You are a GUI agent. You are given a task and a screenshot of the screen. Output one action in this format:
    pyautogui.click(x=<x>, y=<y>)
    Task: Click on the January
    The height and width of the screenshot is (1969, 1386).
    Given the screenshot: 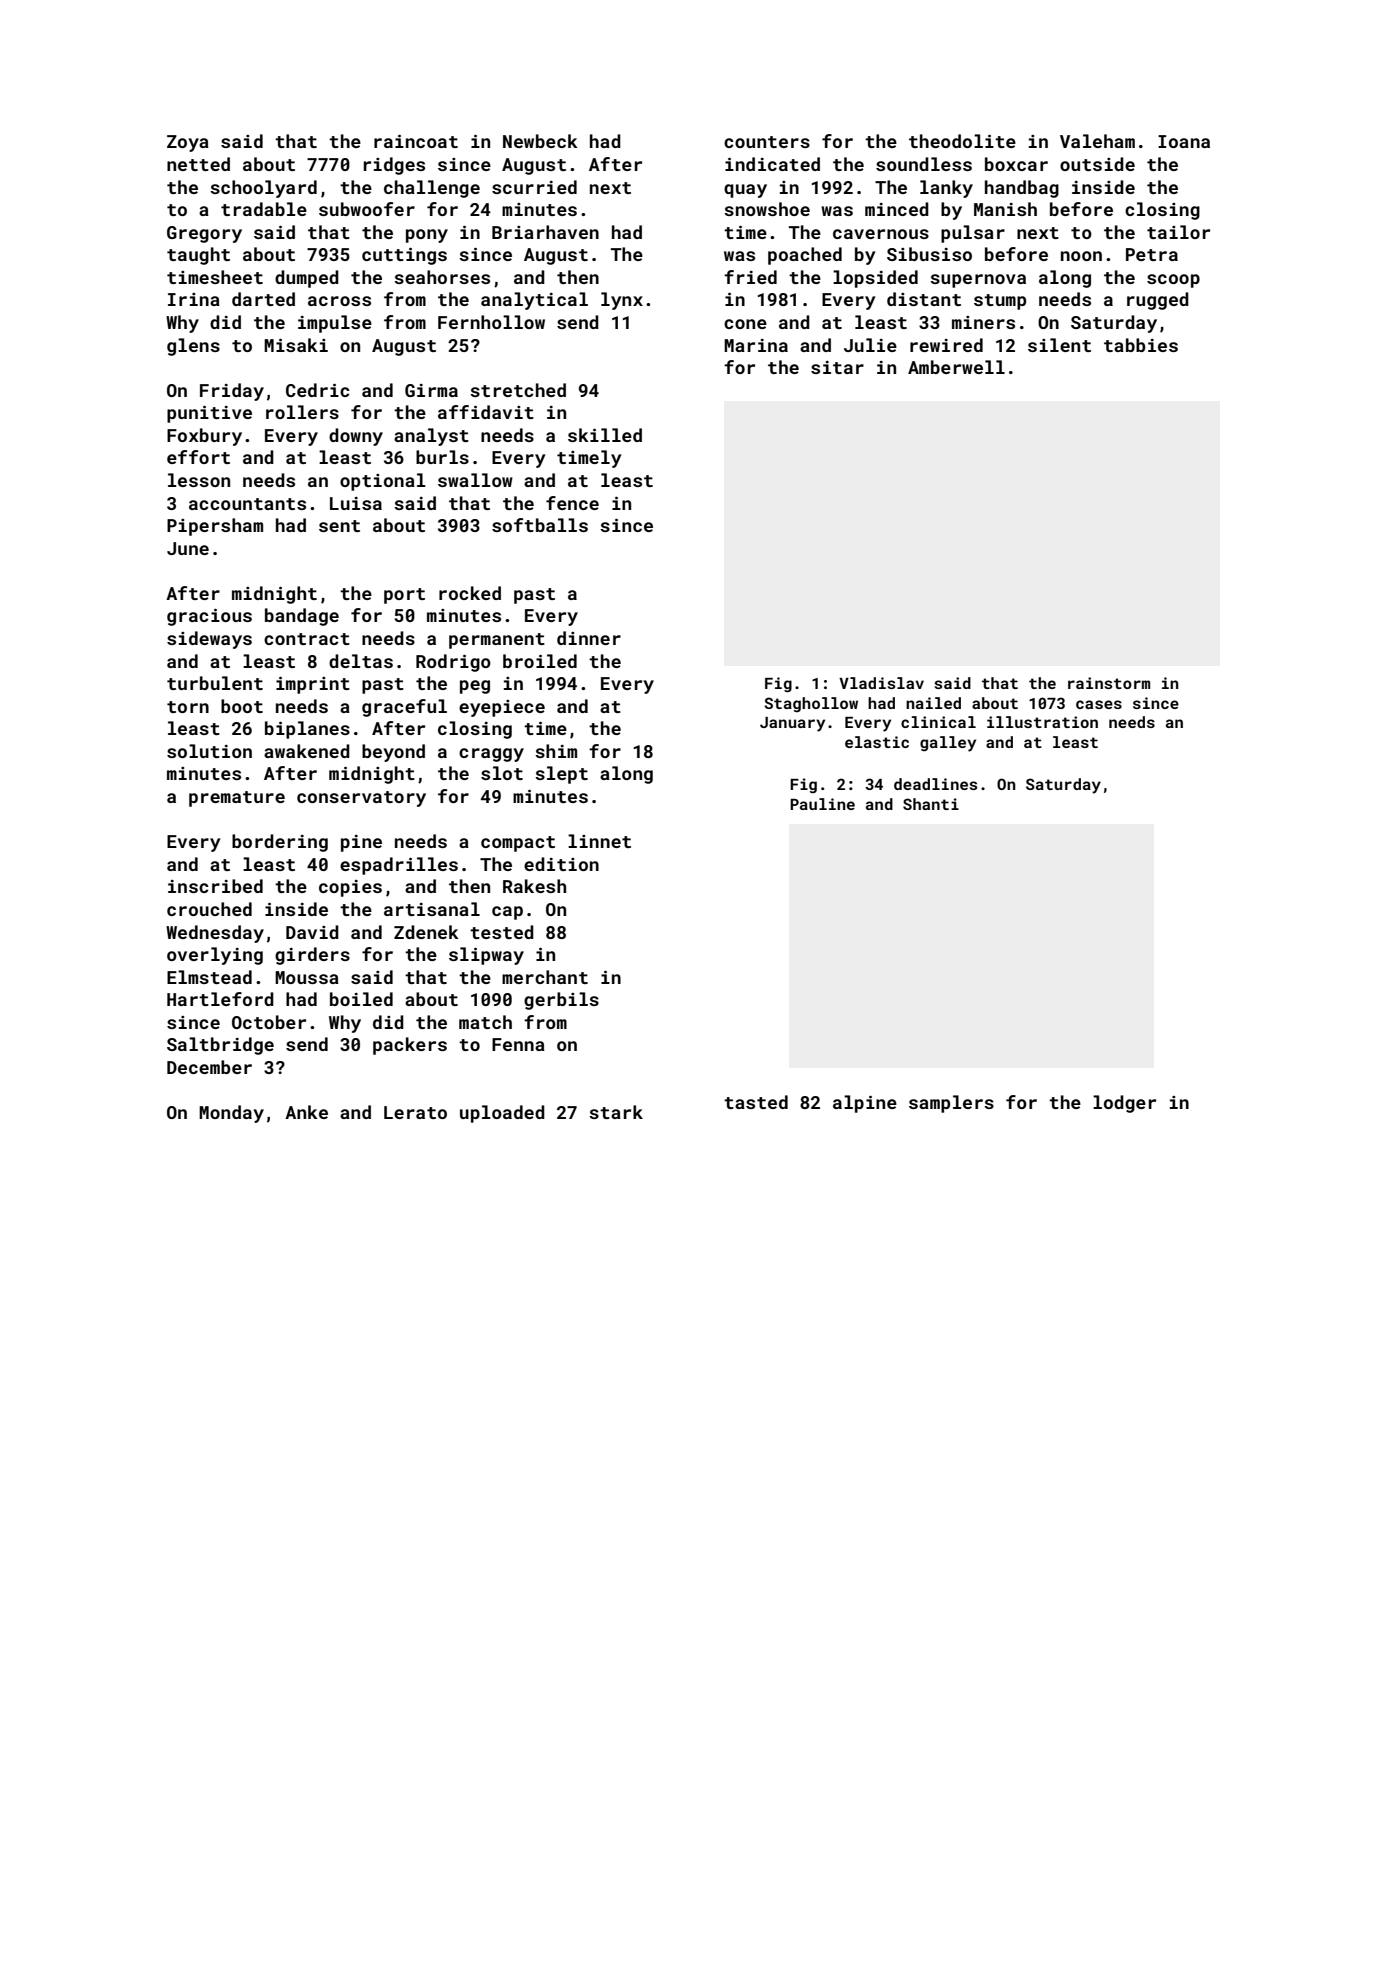 What is the action you would take?
    pyautogui.click(x=792, y=724)
